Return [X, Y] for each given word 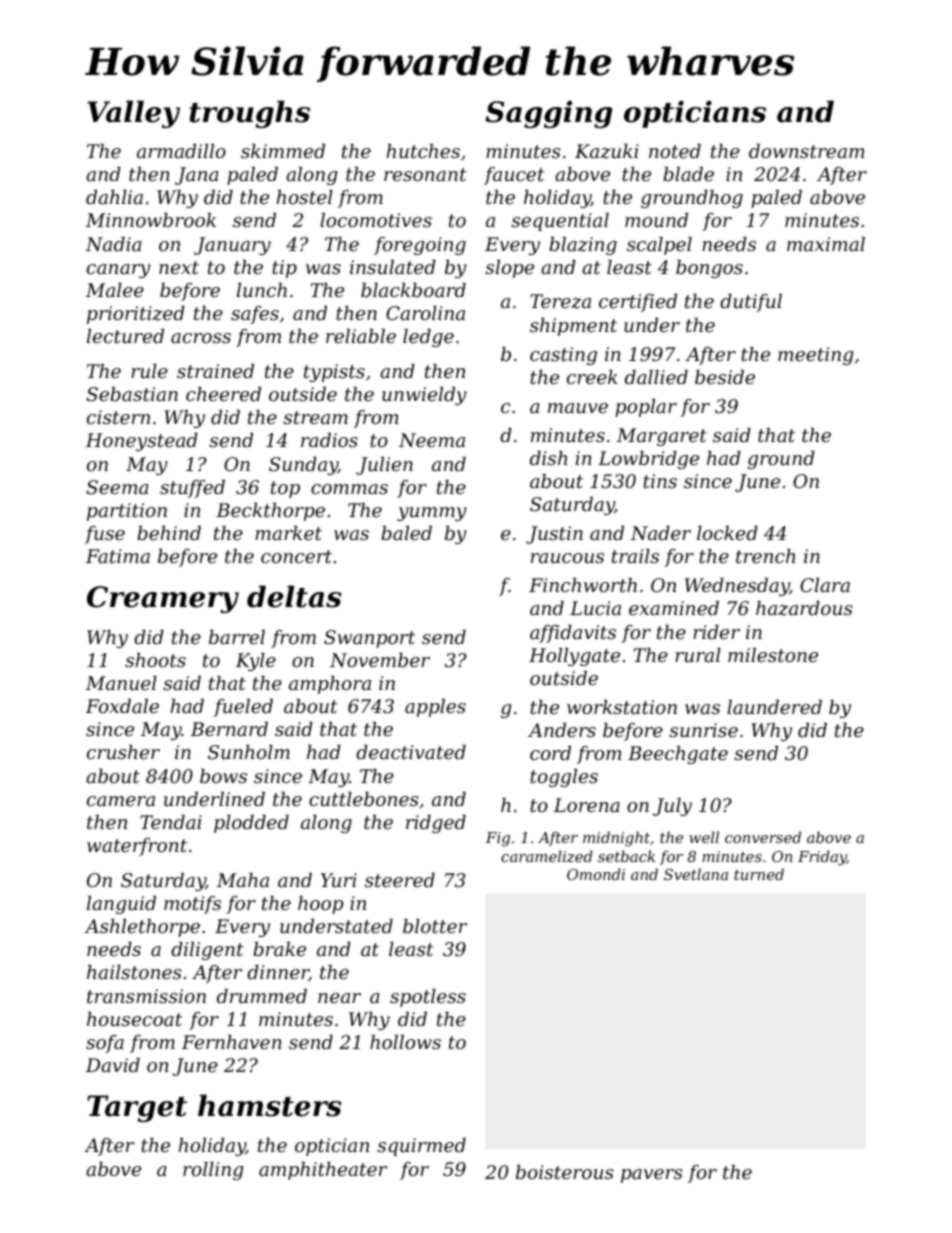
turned [759, 874]
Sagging [549, 114]
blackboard [413, 290]
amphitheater [323, 1171]
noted [675, 151]
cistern [118, 417]
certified [638, 303]
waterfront [137, 847]
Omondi [596, 874]
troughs [249, 114]
